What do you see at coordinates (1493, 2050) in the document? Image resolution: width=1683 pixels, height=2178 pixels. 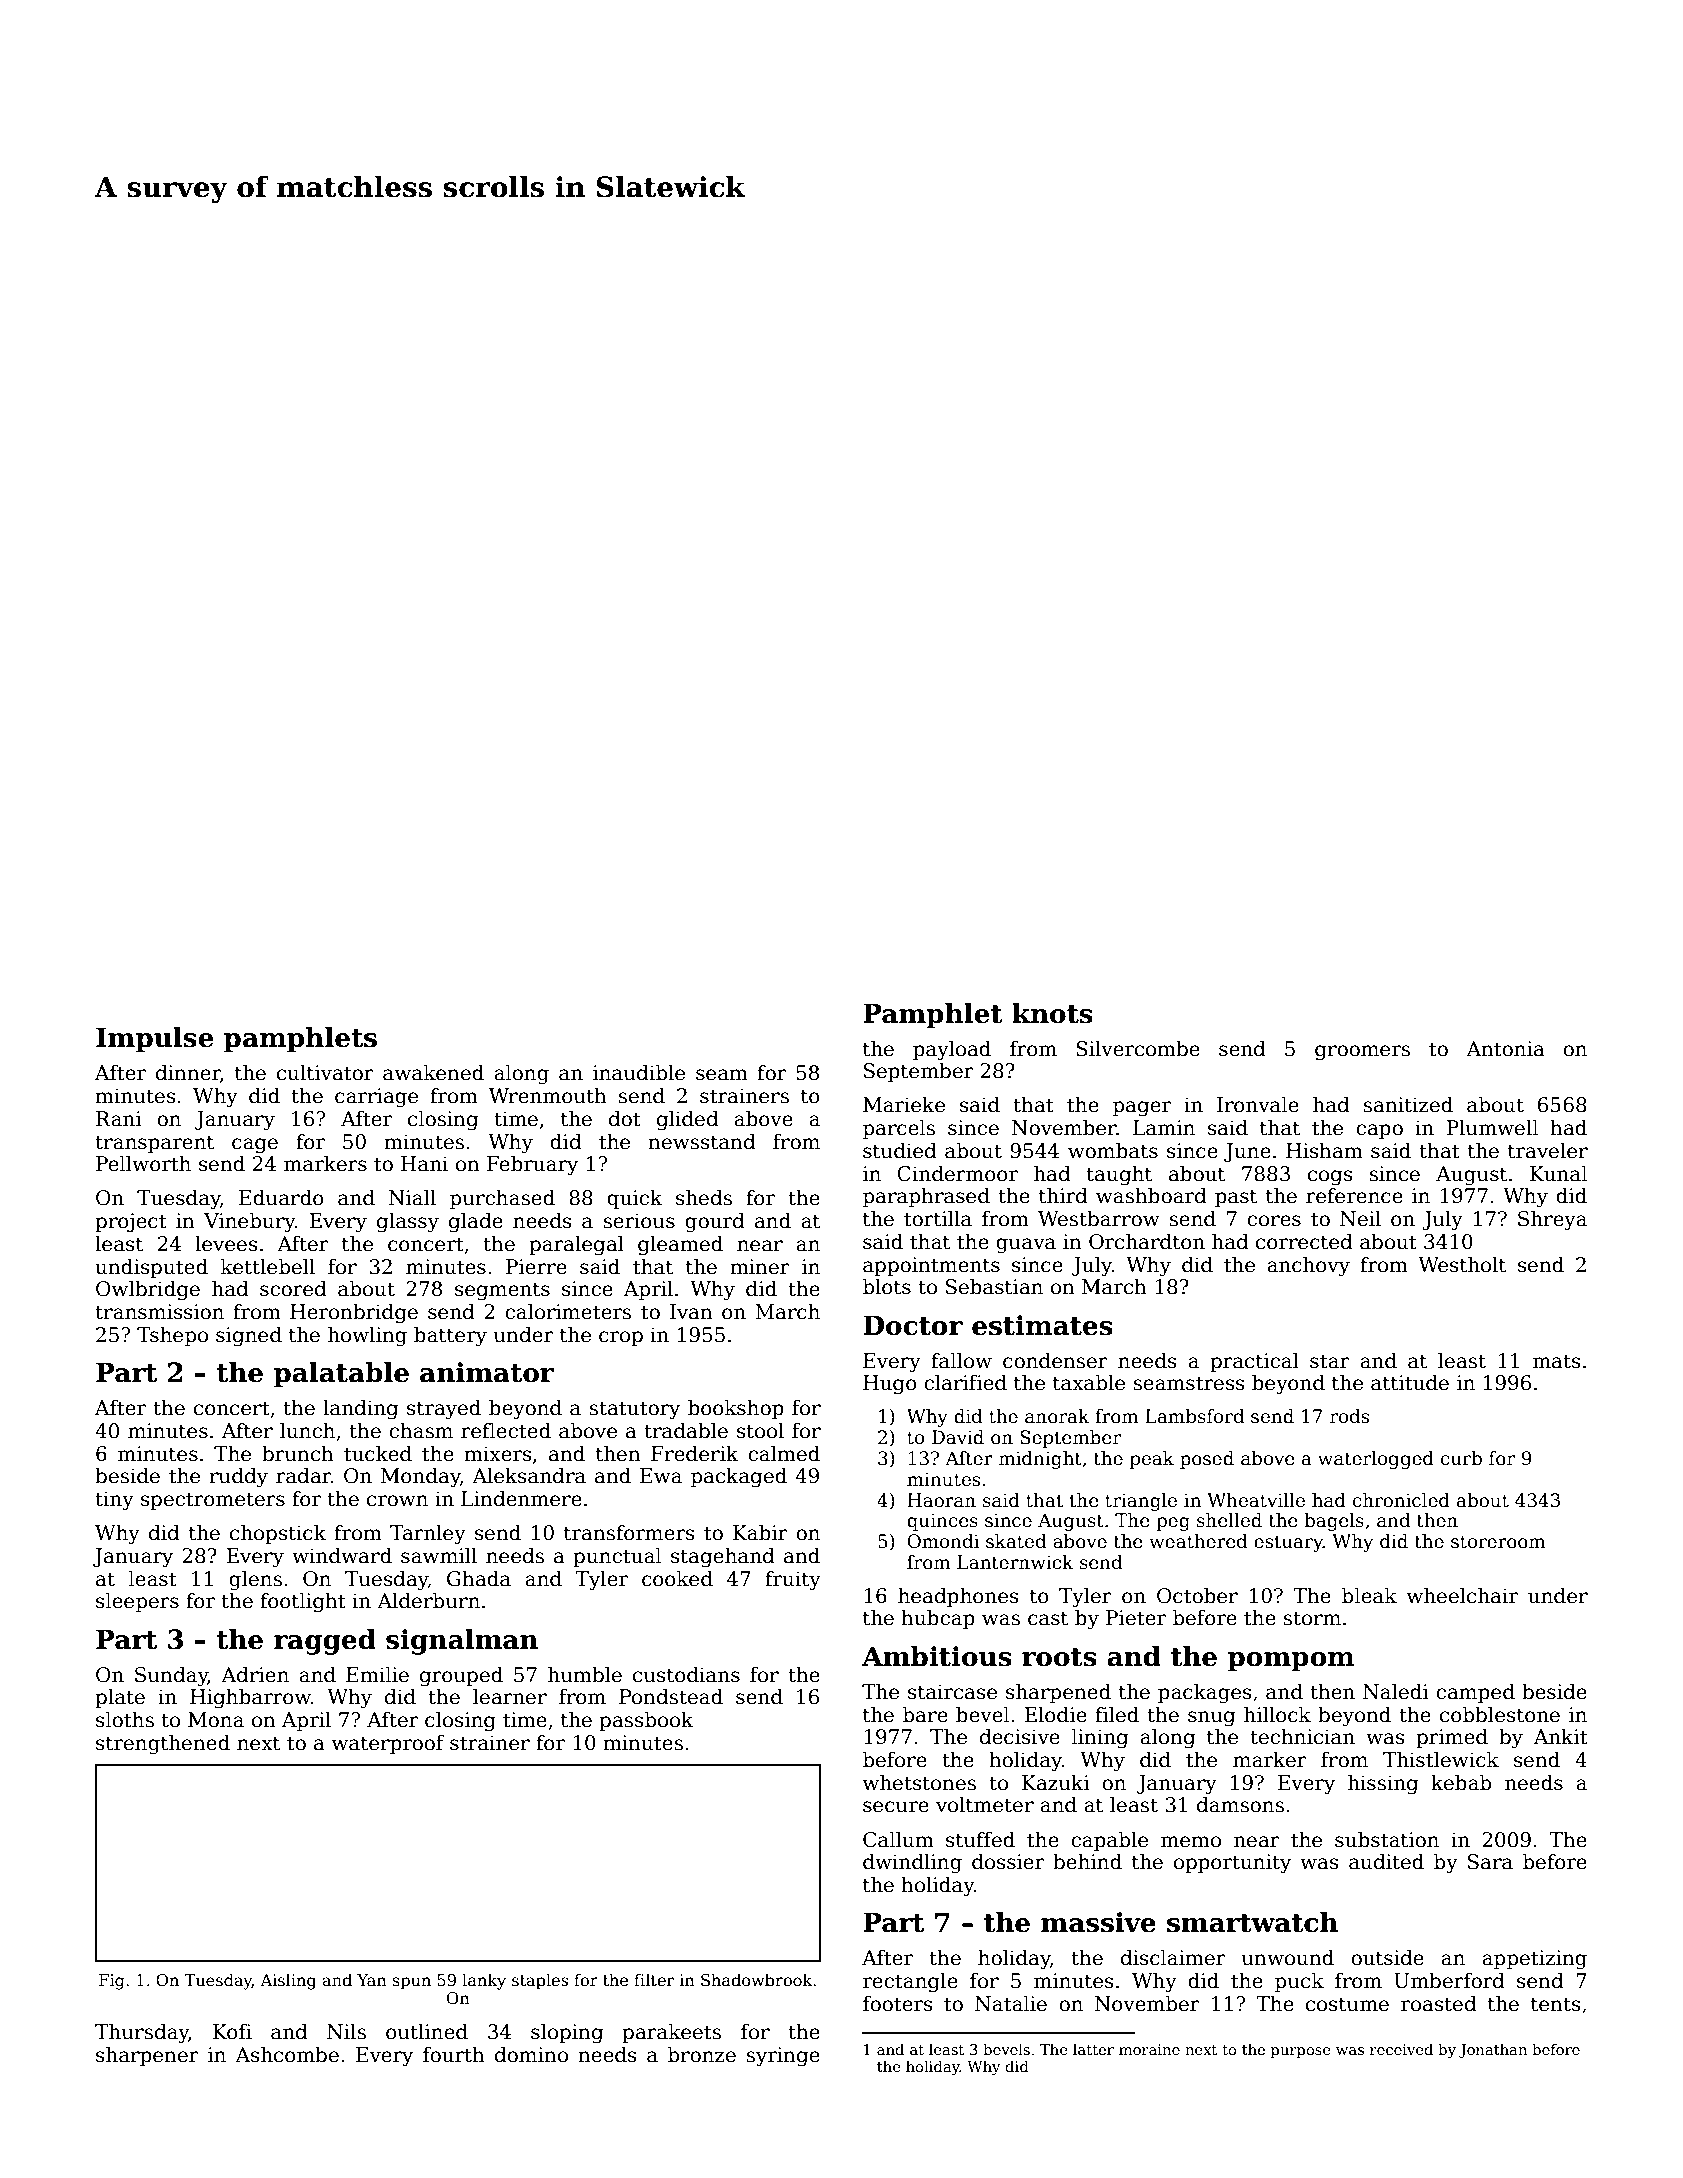 I see `Jonathan` at bounding box center [1493, 2050].
